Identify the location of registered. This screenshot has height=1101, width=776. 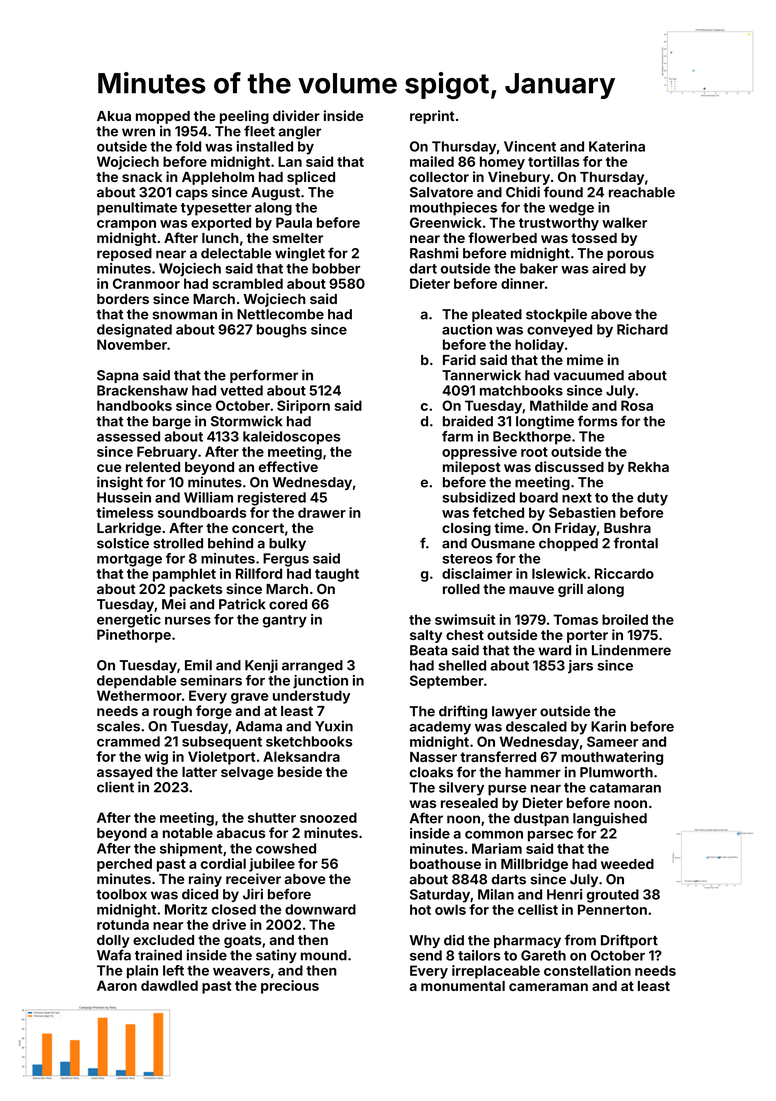
(272, 499).
